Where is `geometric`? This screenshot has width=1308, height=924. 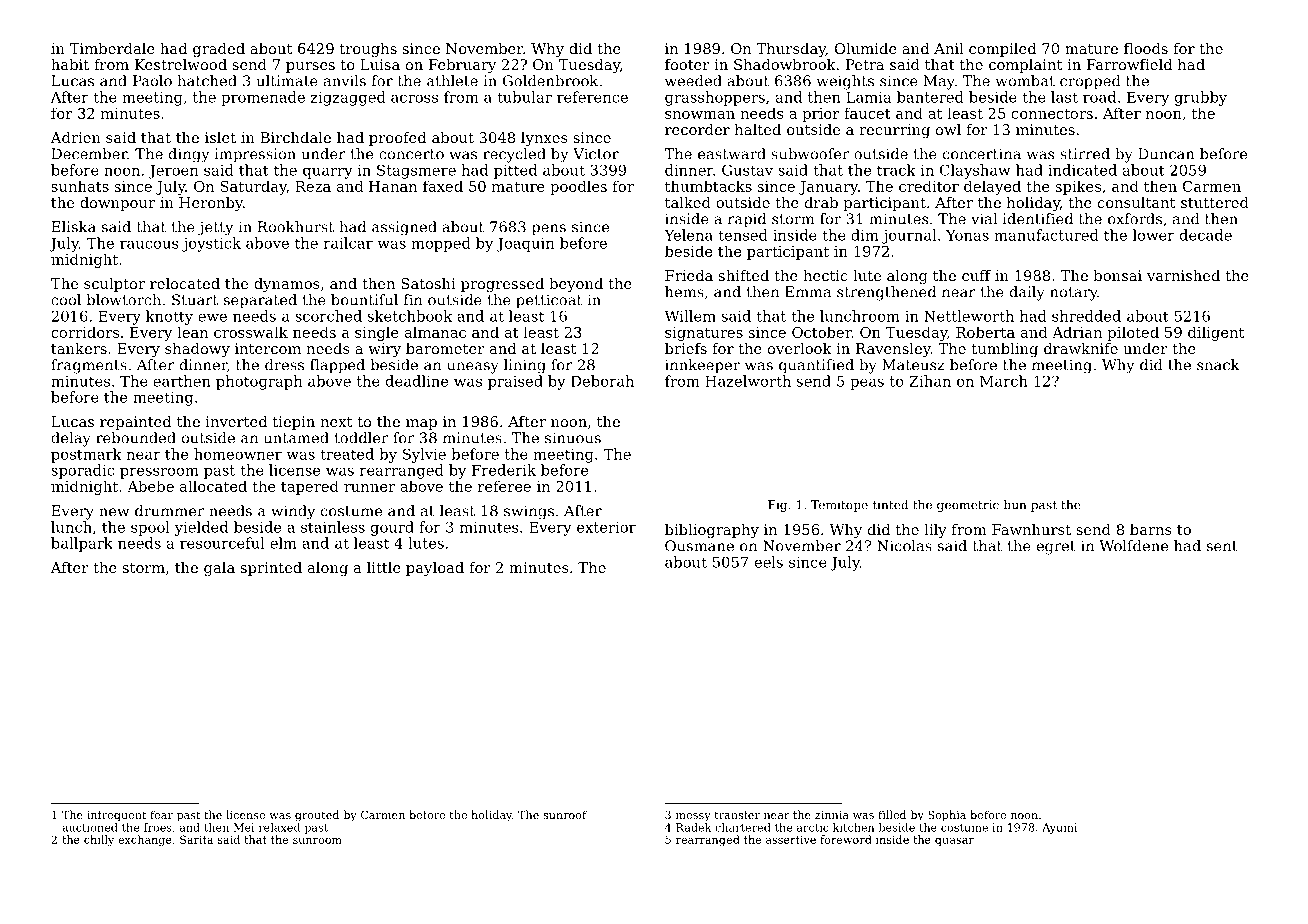
geometric is located at coordinates (968, 506).
